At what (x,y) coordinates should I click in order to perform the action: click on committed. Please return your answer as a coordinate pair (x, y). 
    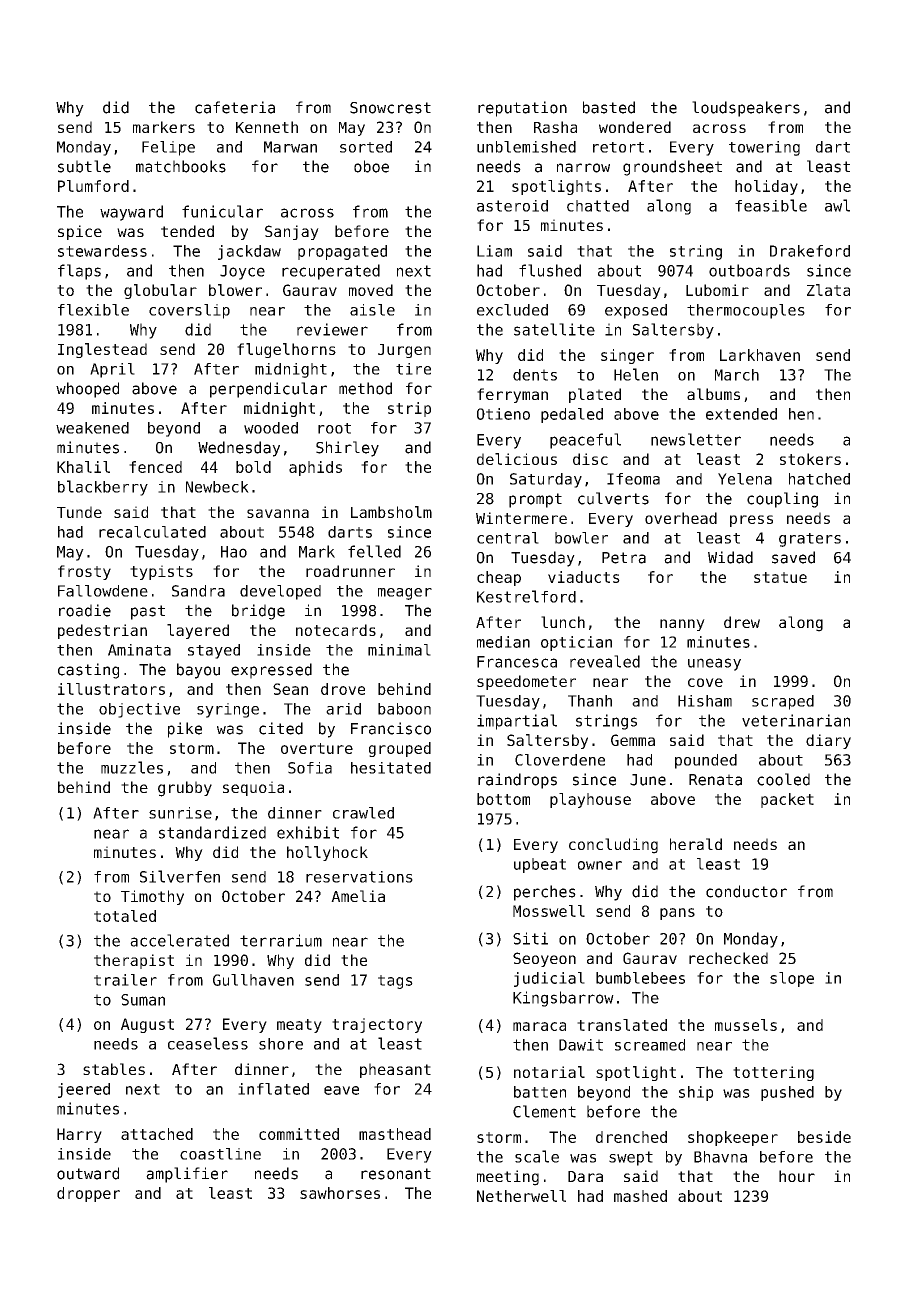
    Looking at the image, I should click on (299, 1134).
